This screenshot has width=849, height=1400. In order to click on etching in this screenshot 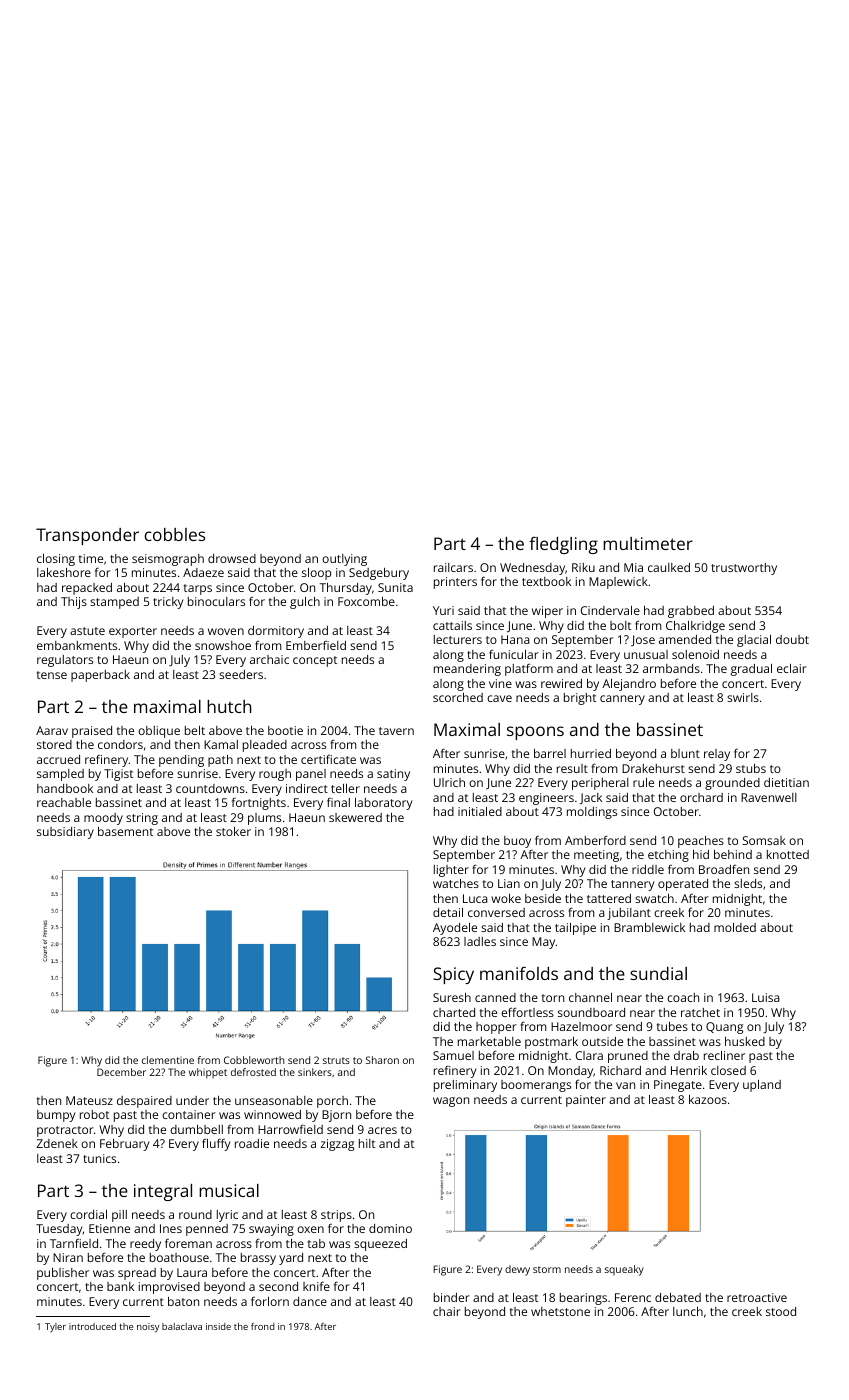, I will do `click(668, 856)`.
